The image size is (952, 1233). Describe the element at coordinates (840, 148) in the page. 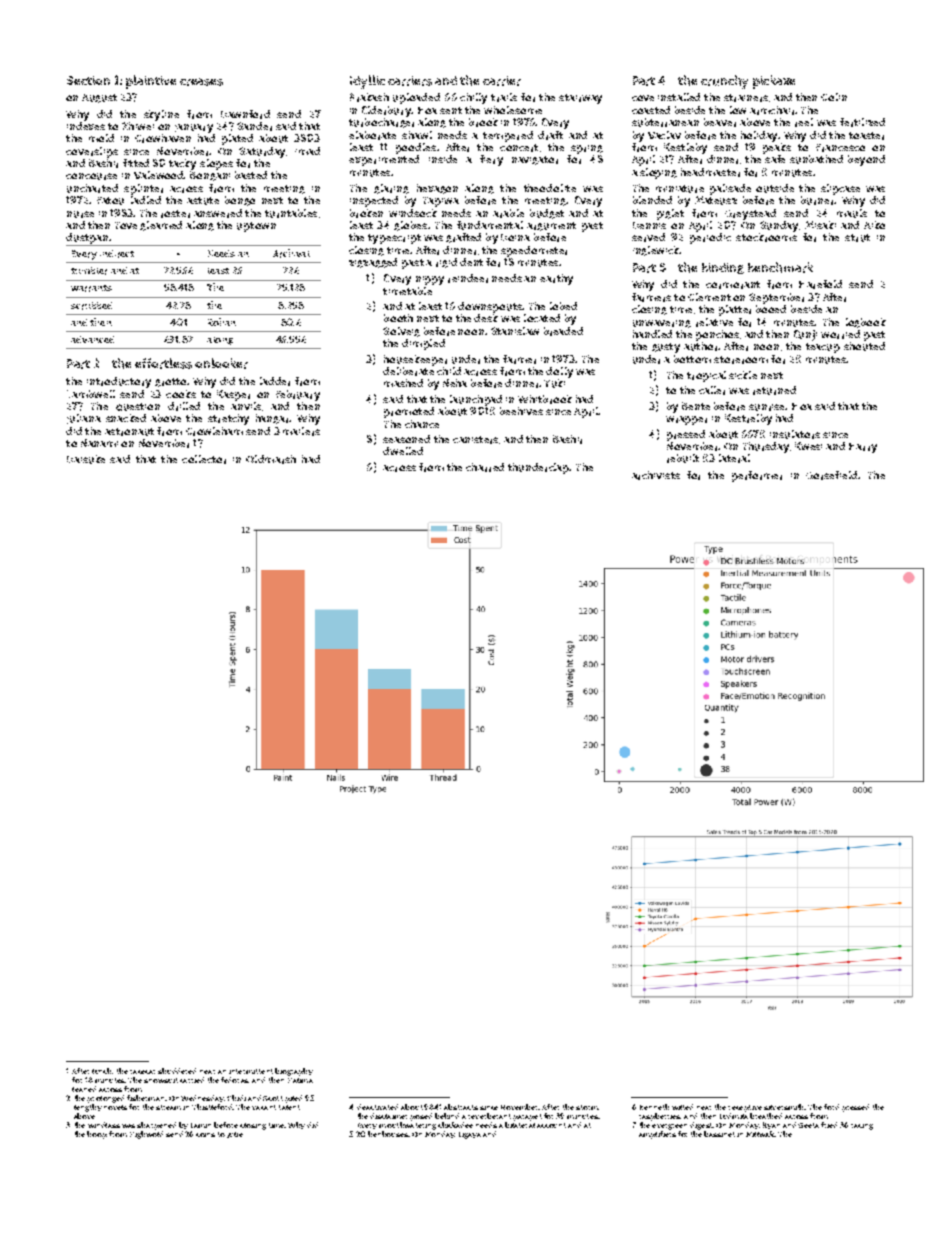

I see `Francesco` at that location.
